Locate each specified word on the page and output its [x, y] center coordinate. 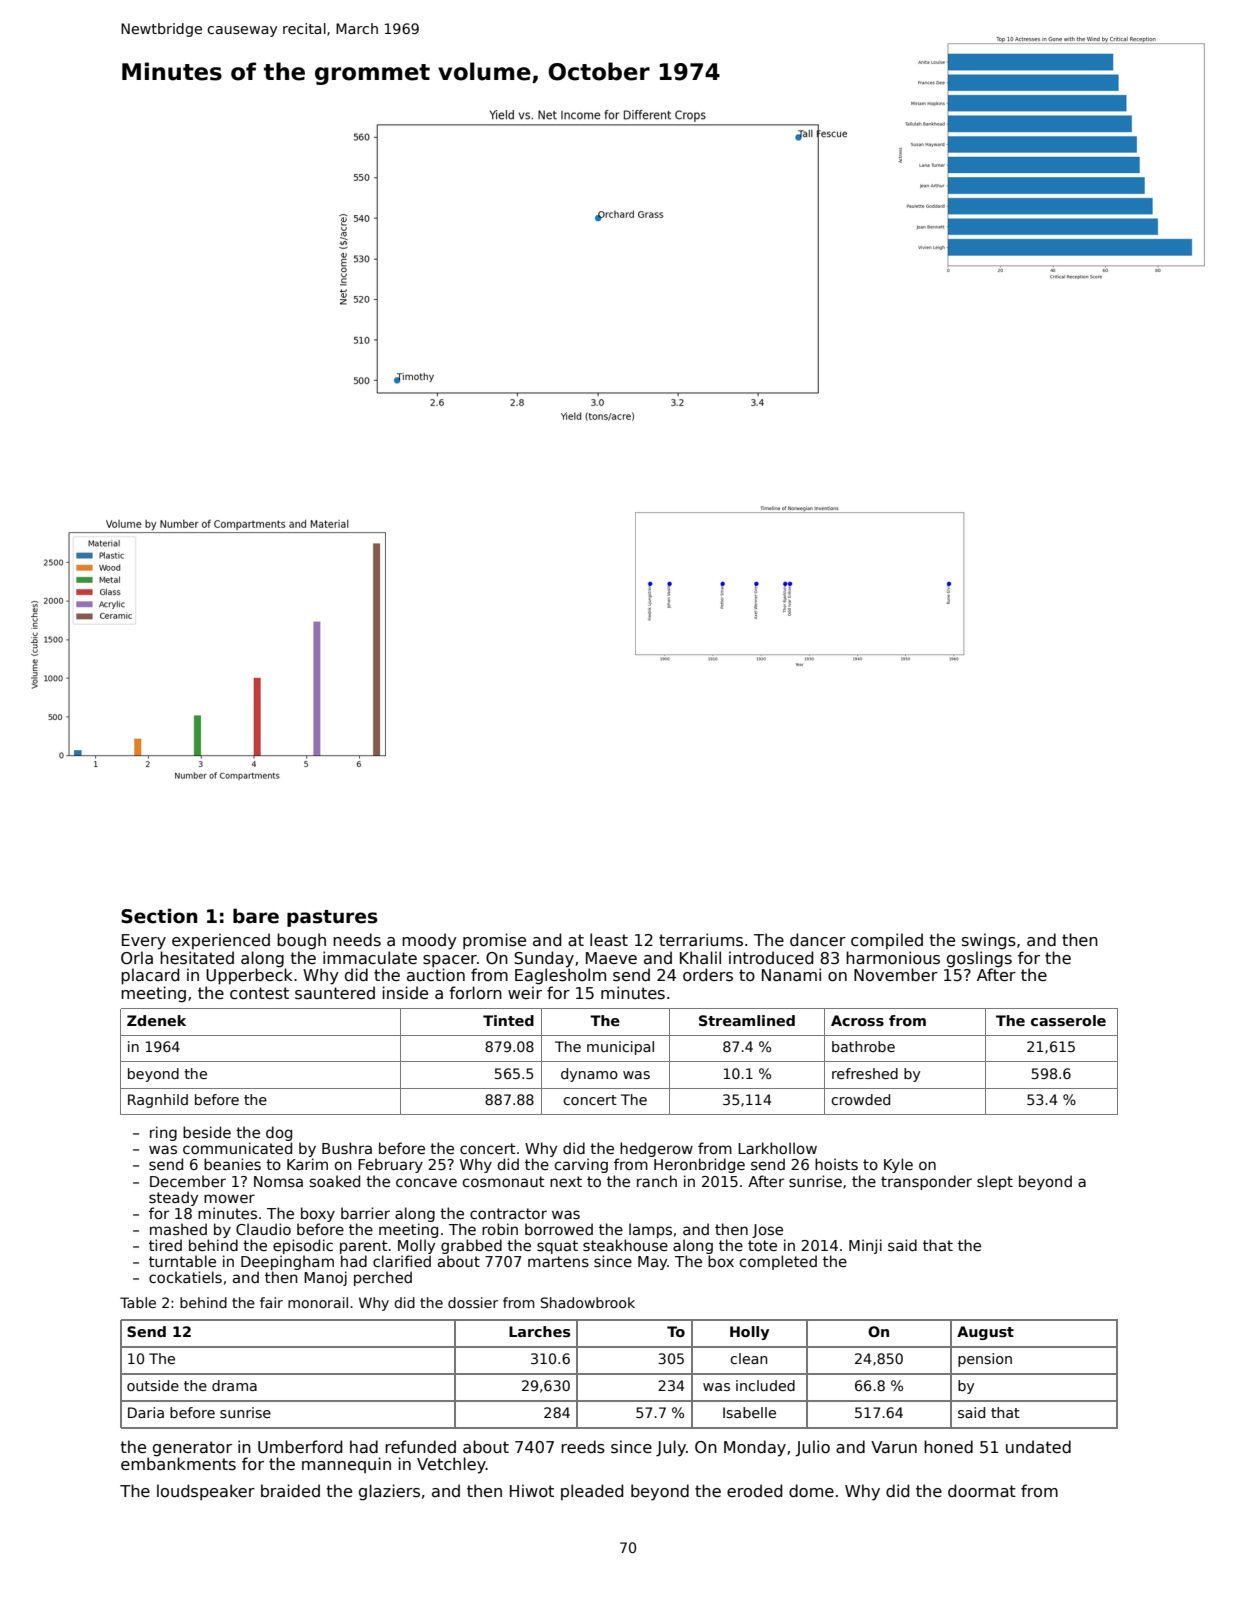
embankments [178, 1464]
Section [159, 916]
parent [364, 1247]
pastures [332, 918]
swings [989, 941]
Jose [767, 1231]
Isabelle [749, 1412]
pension [985, 1360]
